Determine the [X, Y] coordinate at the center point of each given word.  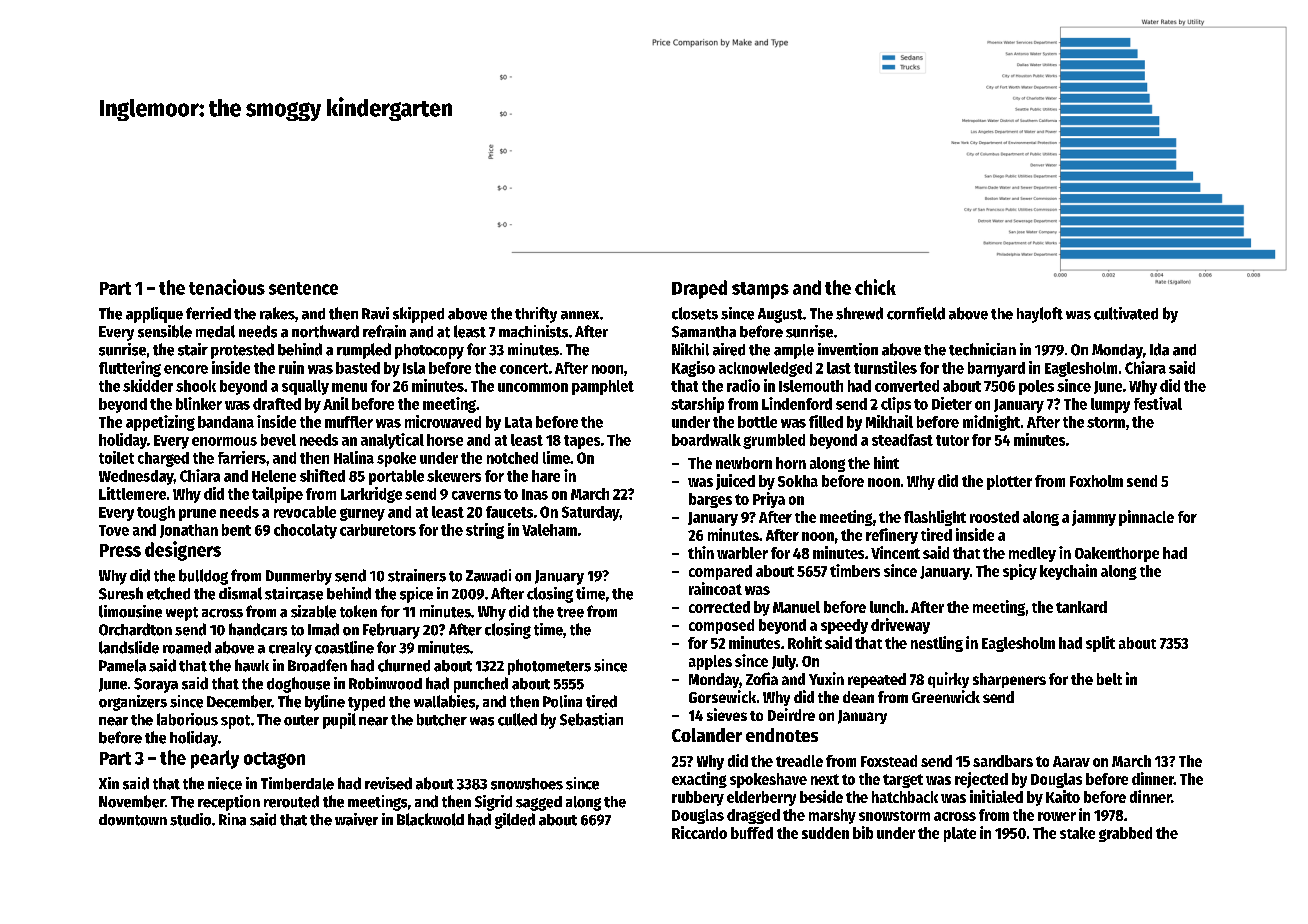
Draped [699, 289]
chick [875, 287]
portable [396, 477]
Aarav [1071, 761]
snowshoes [527, 784]
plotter [1009, 482]
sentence [303, 288]
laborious [187, 719]
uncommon [533, 387]
